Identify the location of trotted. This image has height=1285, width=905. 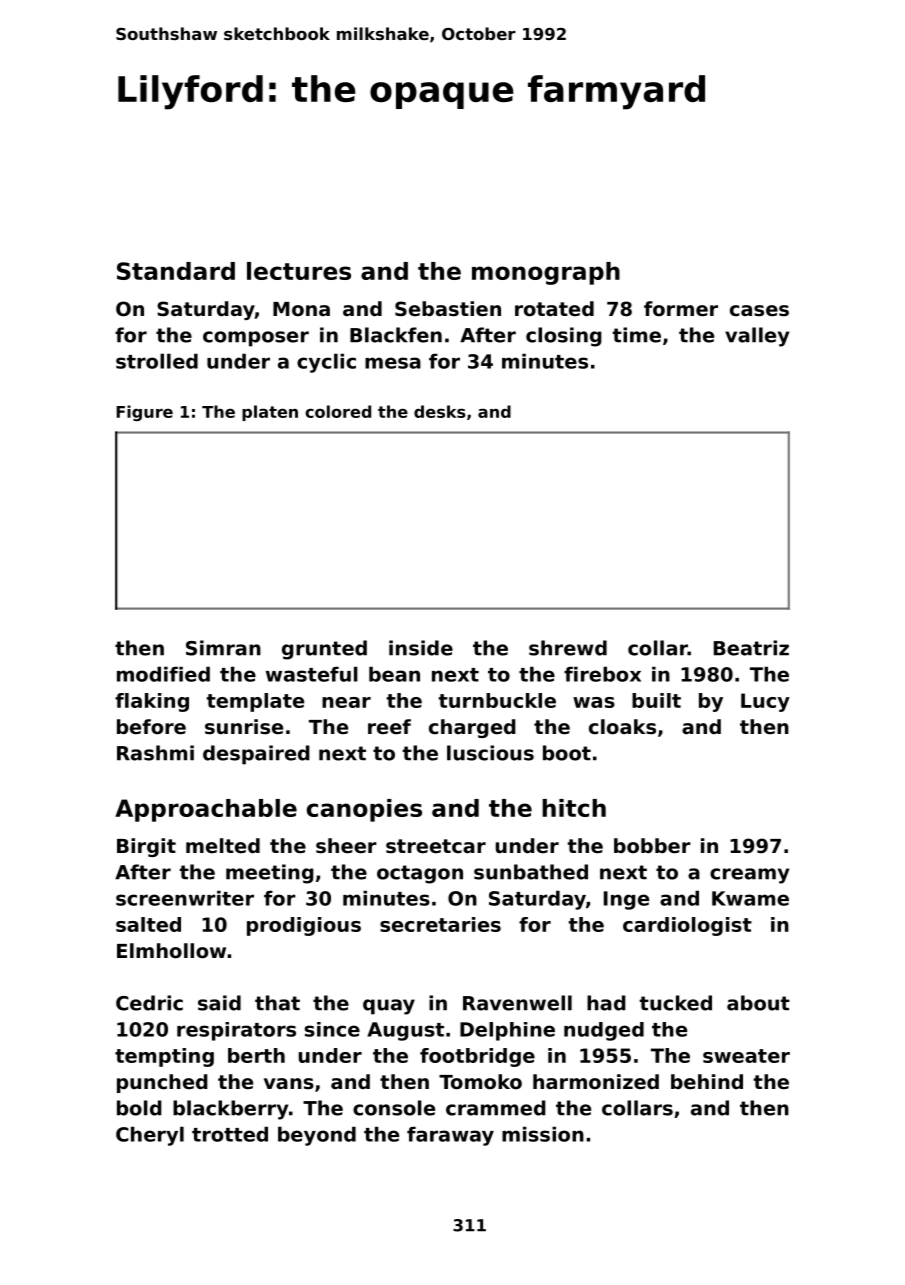
(230, 1134).
